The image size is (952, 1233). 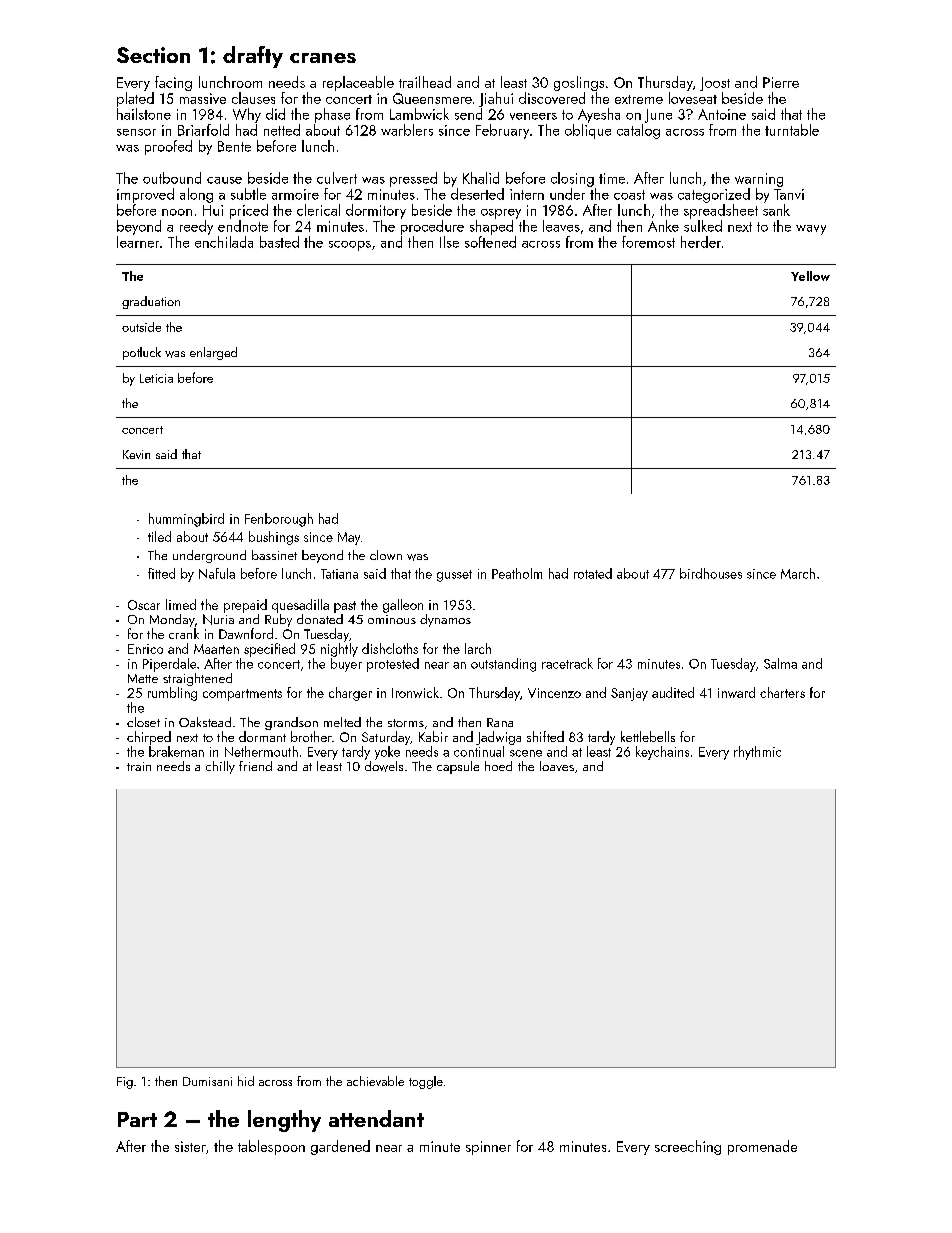 I want to click on Antoine, so click(x=722, y=114).
